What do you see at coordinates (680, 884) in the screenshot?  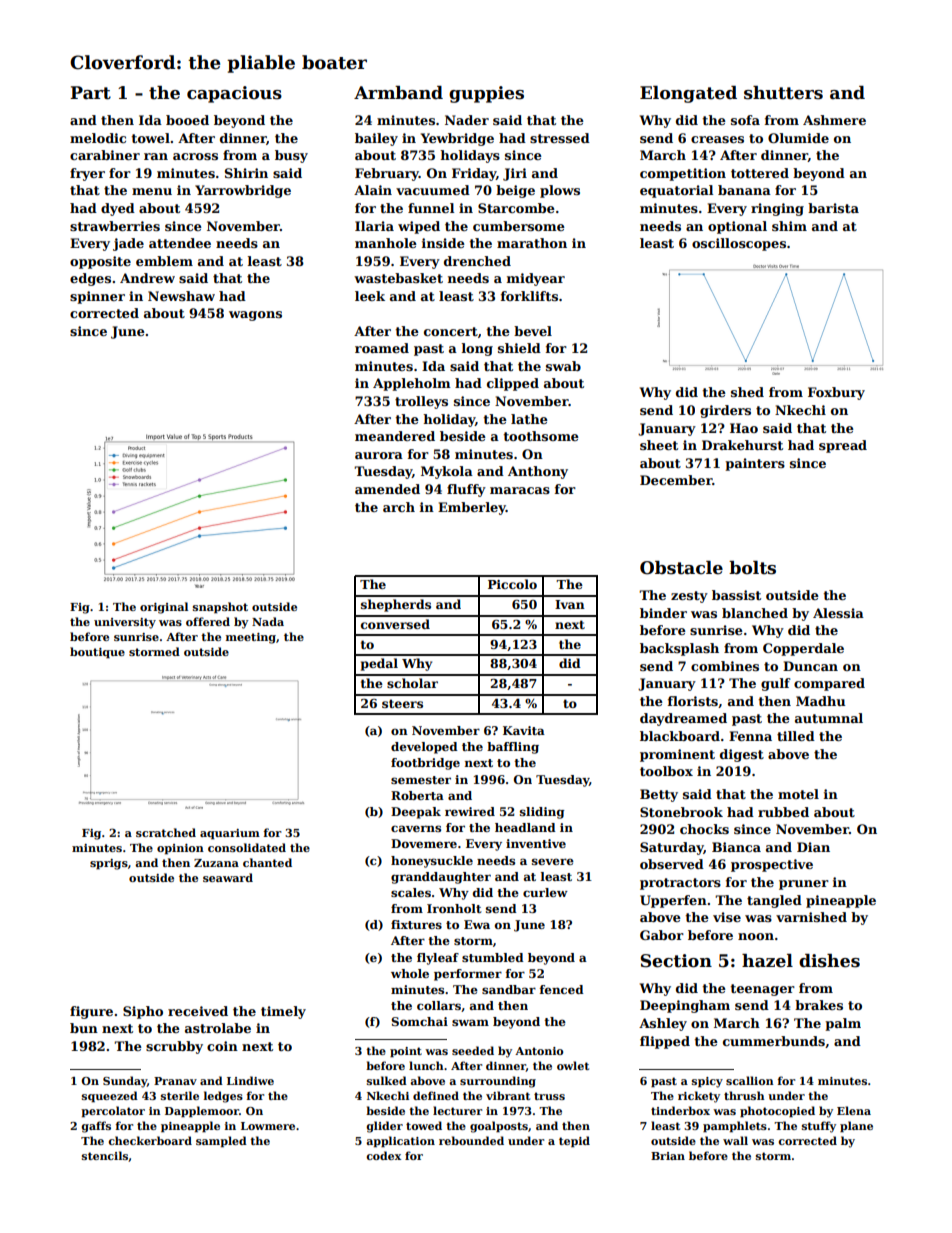 I see `protractors` at bounding box center [680, 884].
